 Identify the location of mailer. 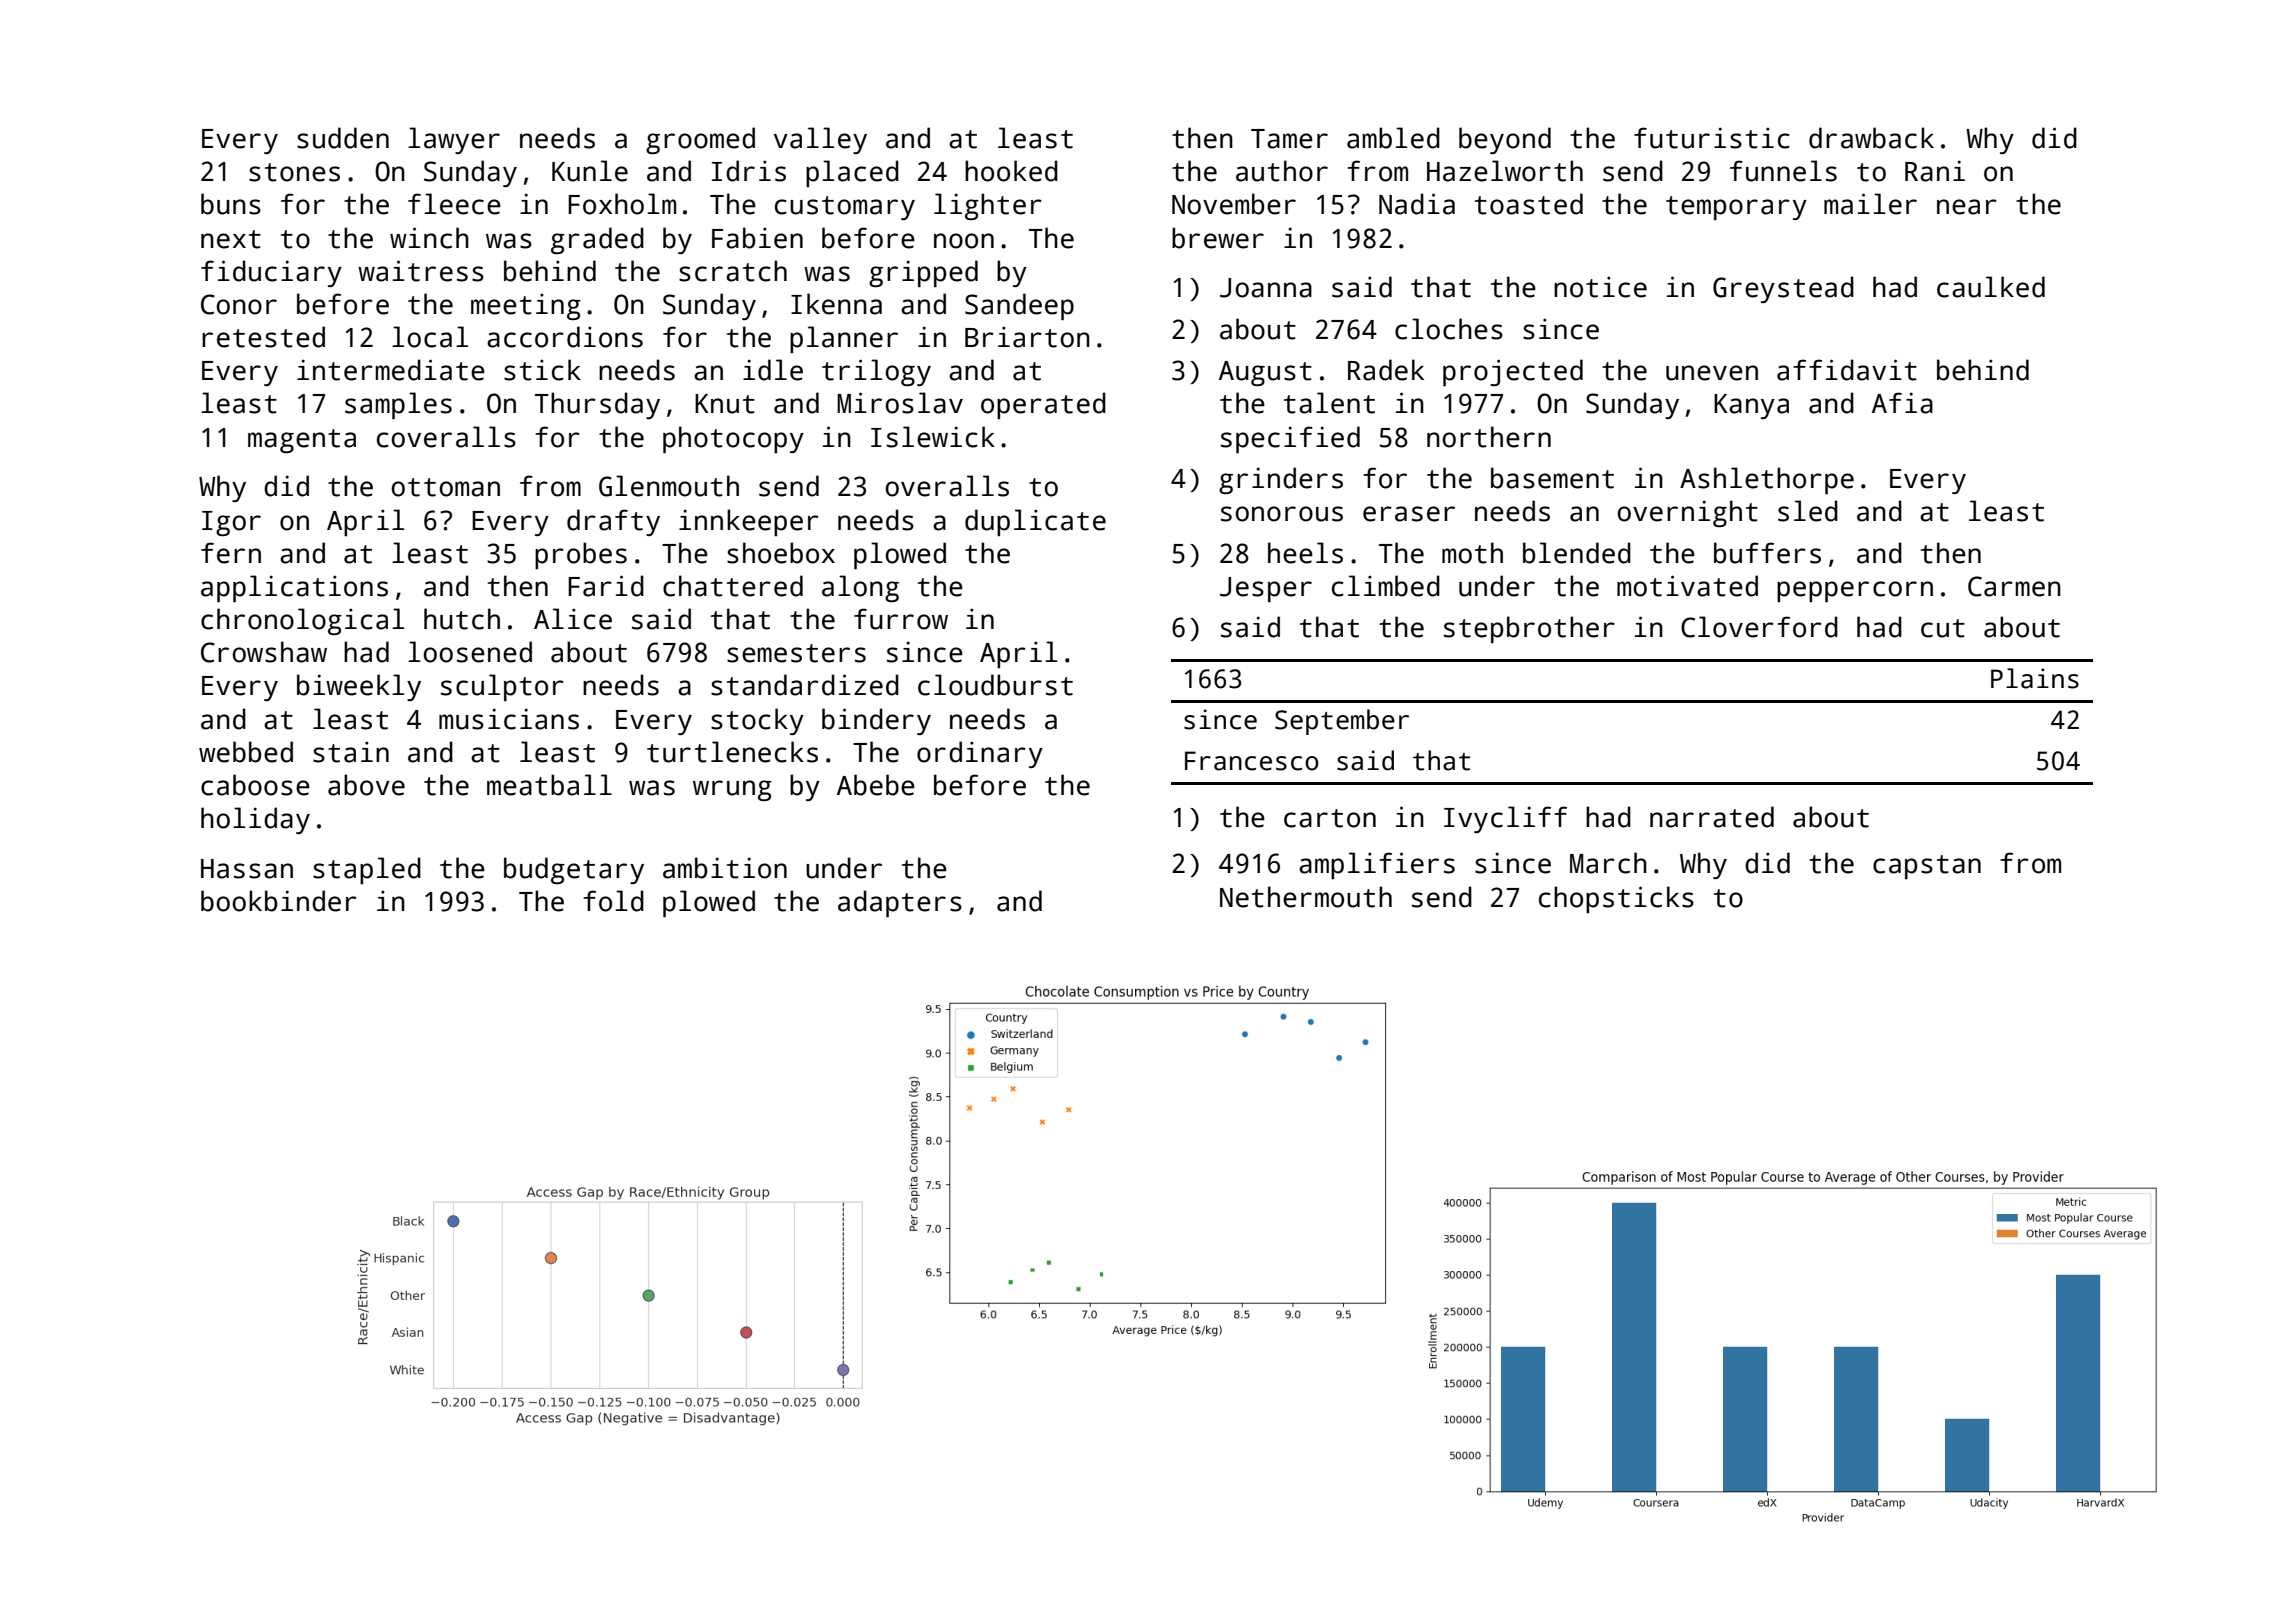
(1870, 204).
